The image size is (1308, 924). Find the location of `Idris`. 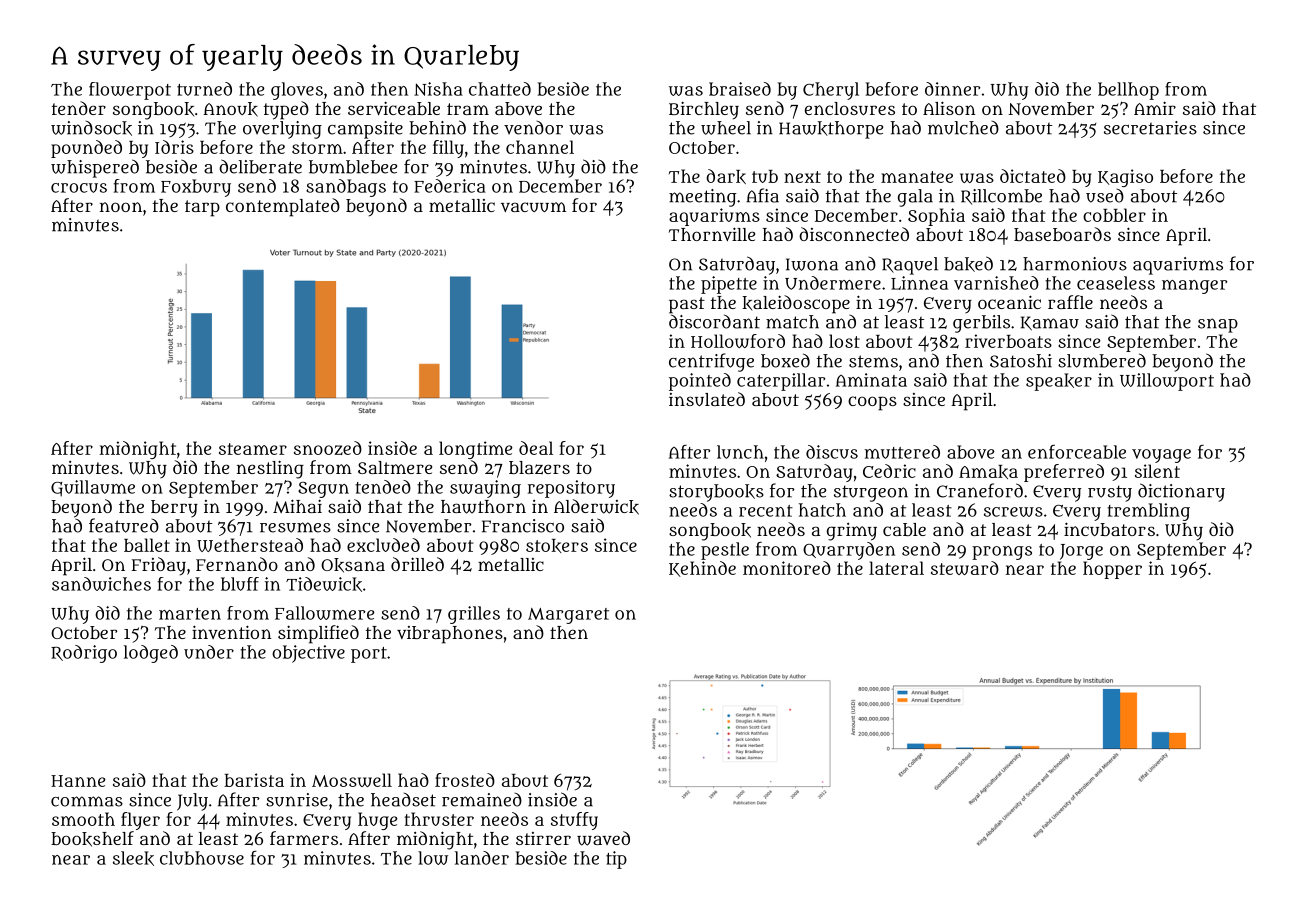

Idris is located at coordinates (174, 147).
